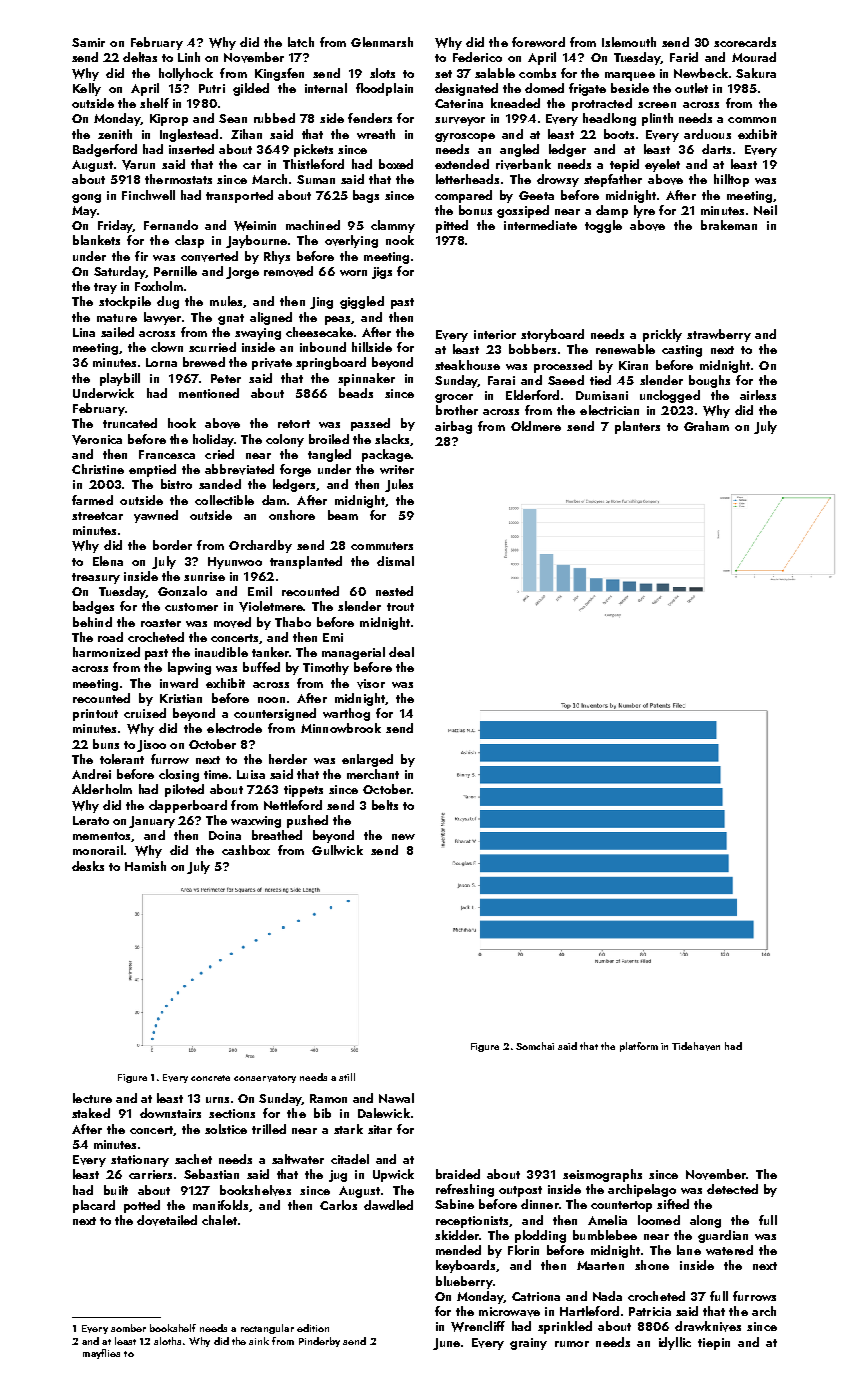 The image size is (849, 1400). What do you see at coordinates (745, 42) in the image?
I see `scorecards` at bounding box center [745, 42].
